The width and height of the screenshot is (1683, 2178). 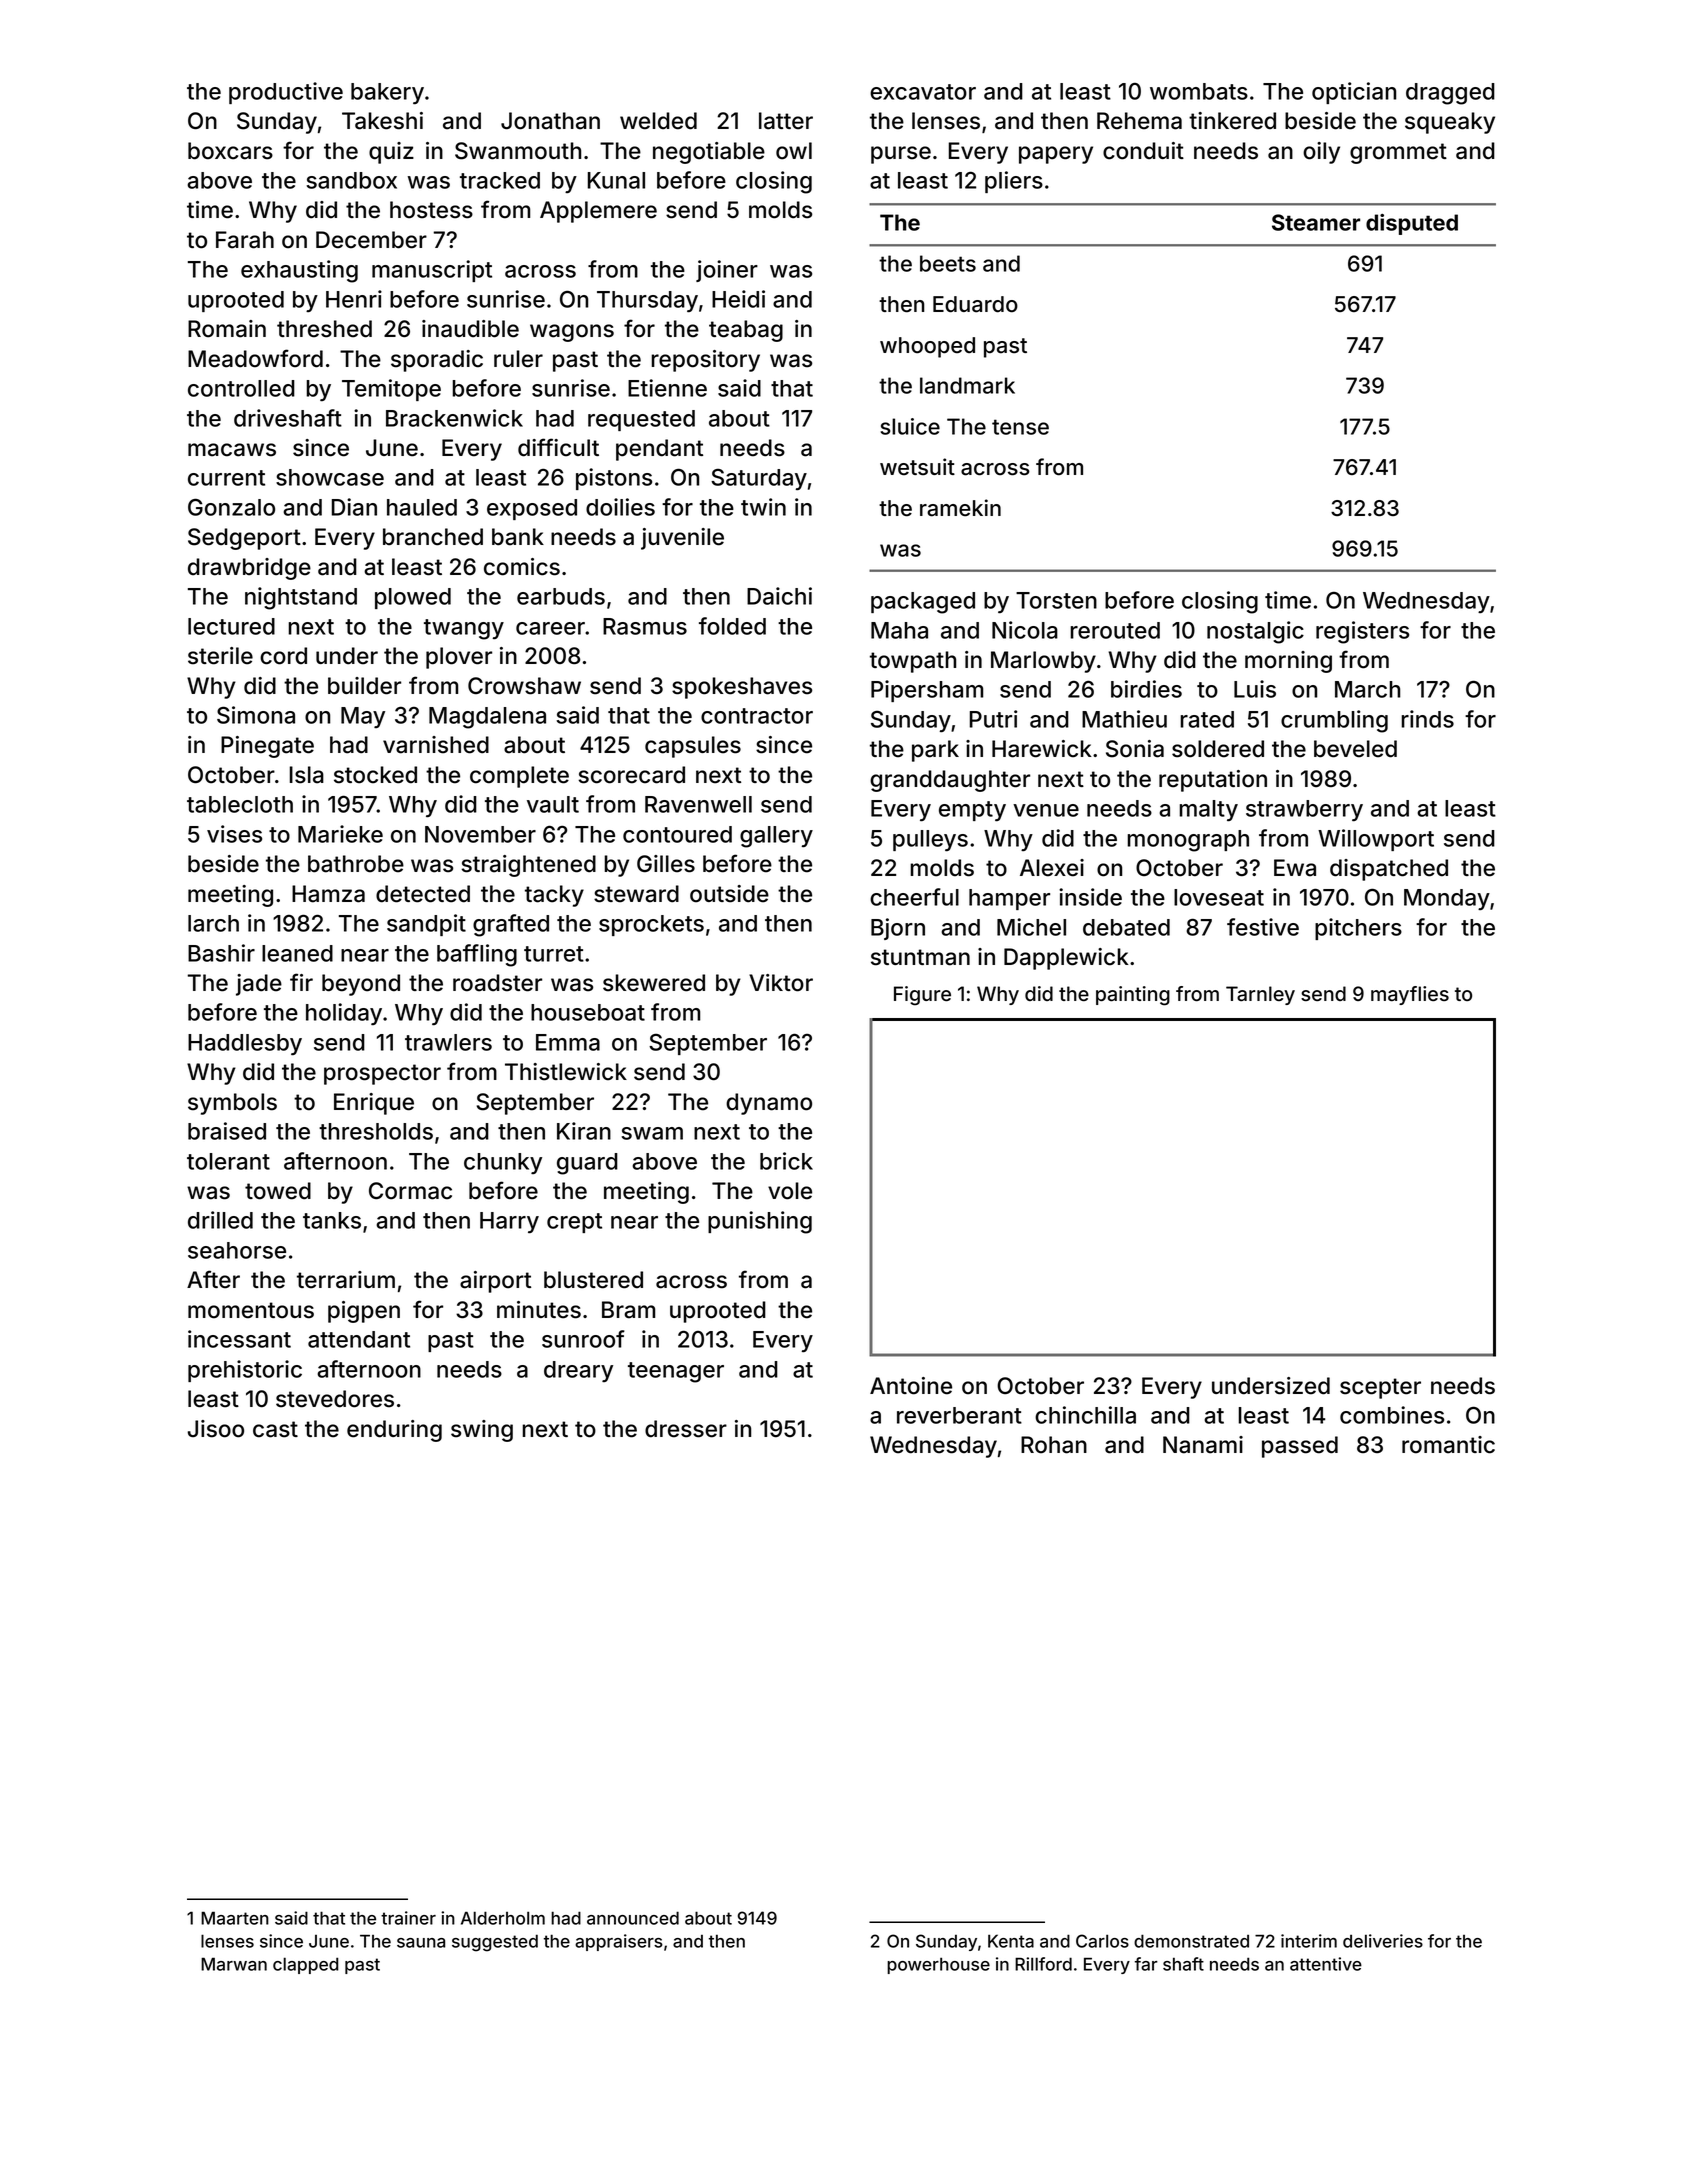 I want to click on Antoine, so click(x=911, y=1386).
